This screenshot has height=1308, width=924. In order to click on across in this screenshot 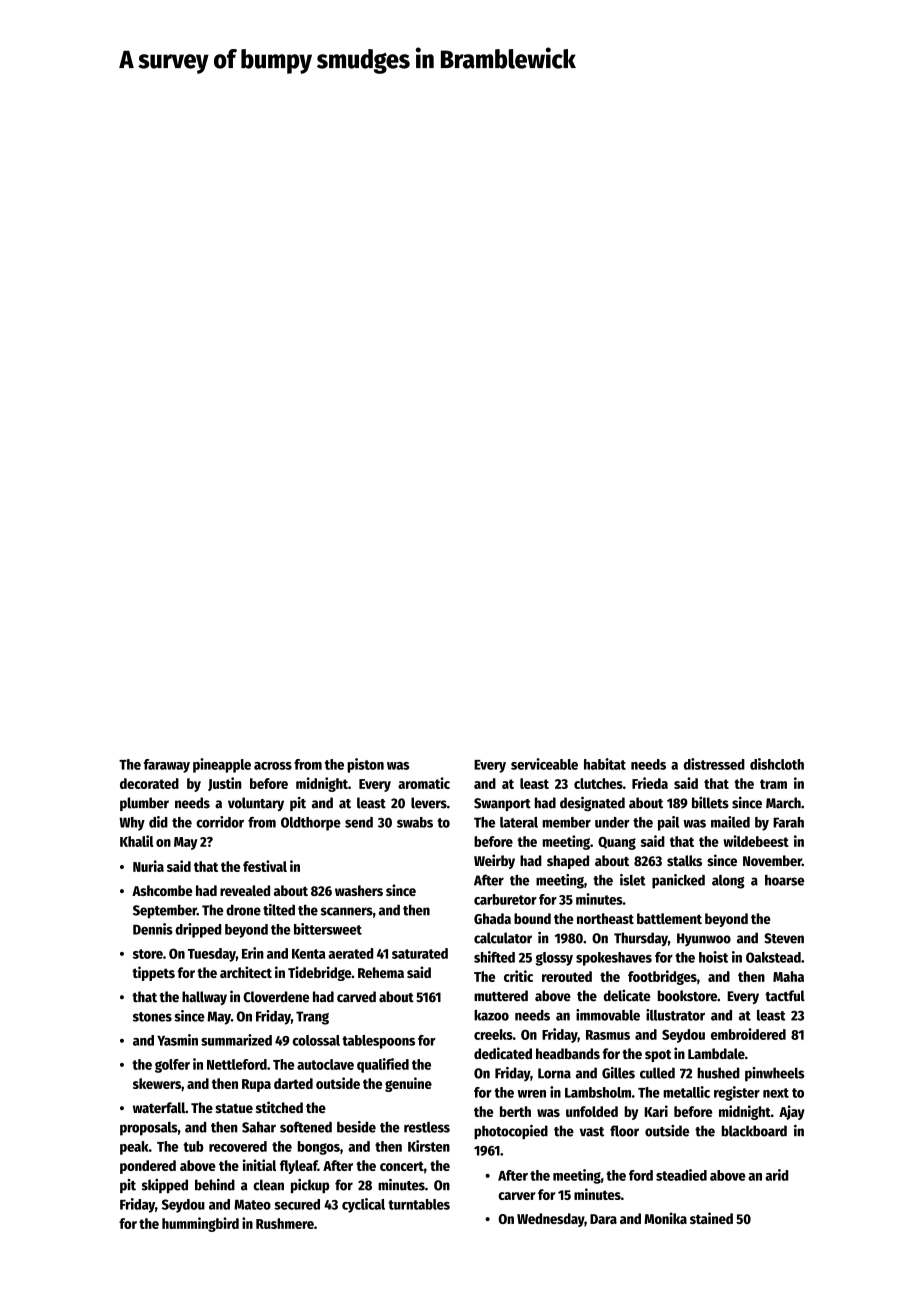, I will do `click(273, 766)`.
